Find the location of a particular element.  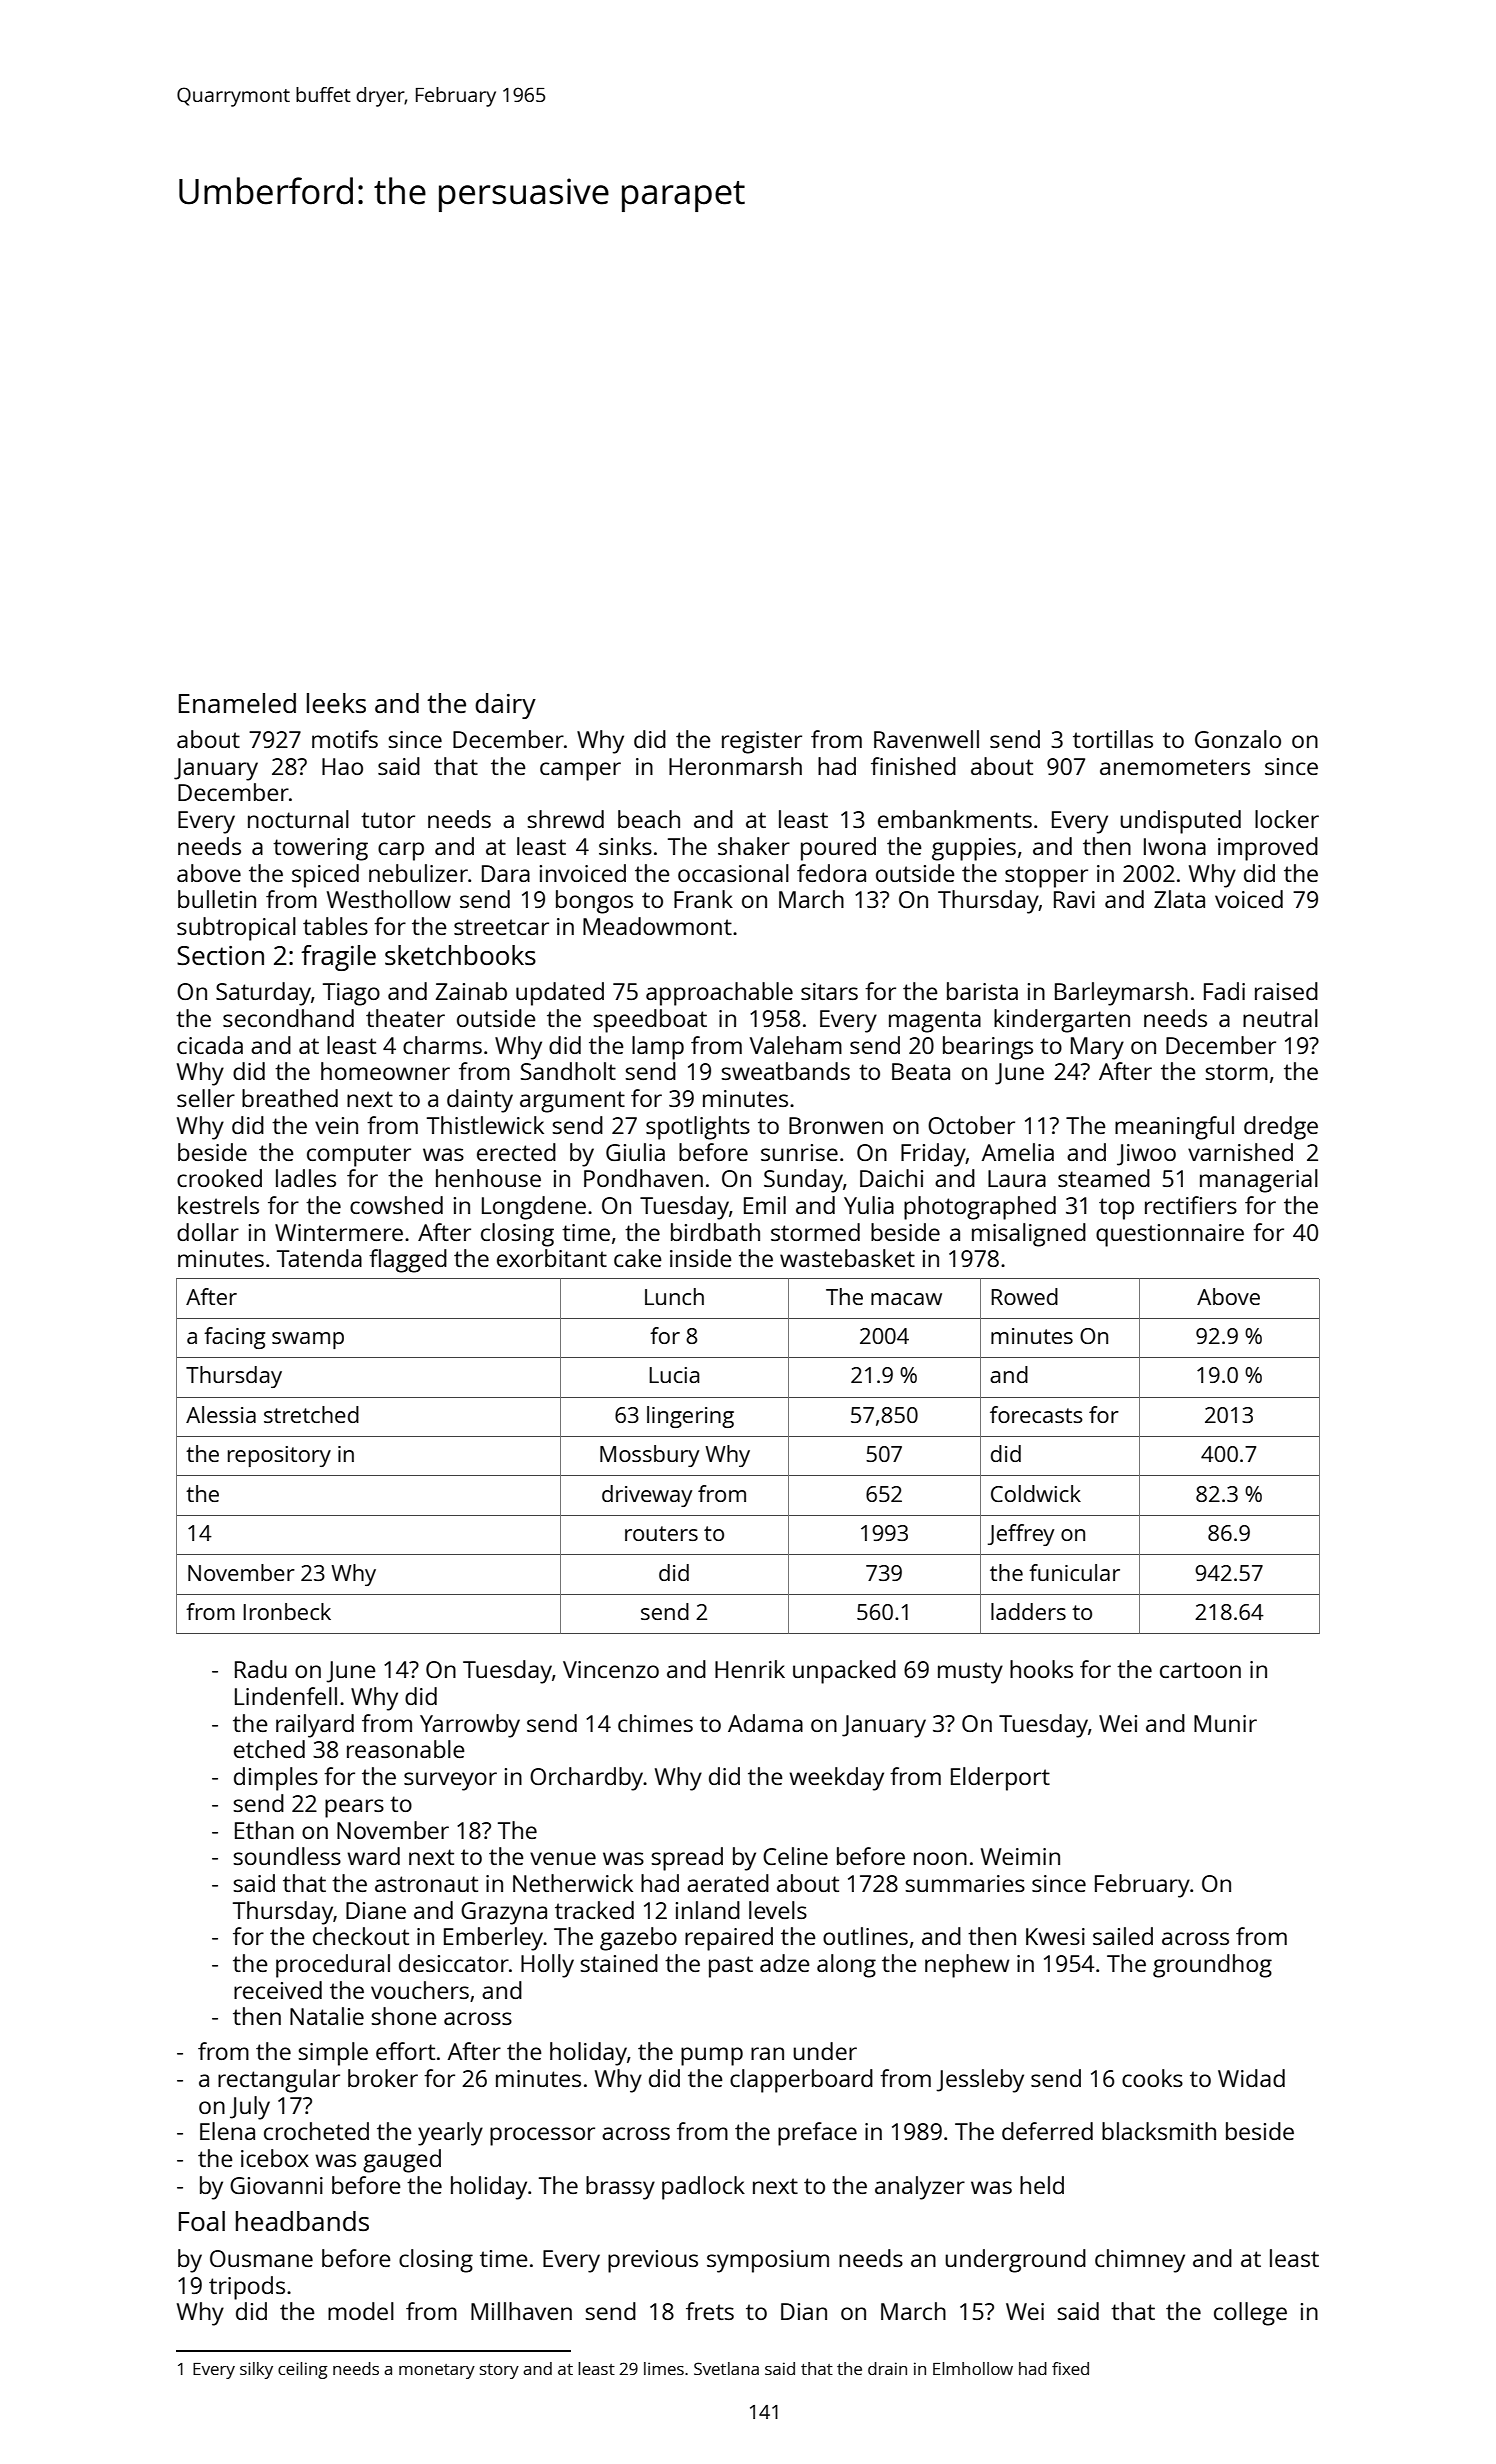

Orchardby is located at coordinates (587, 1779).
